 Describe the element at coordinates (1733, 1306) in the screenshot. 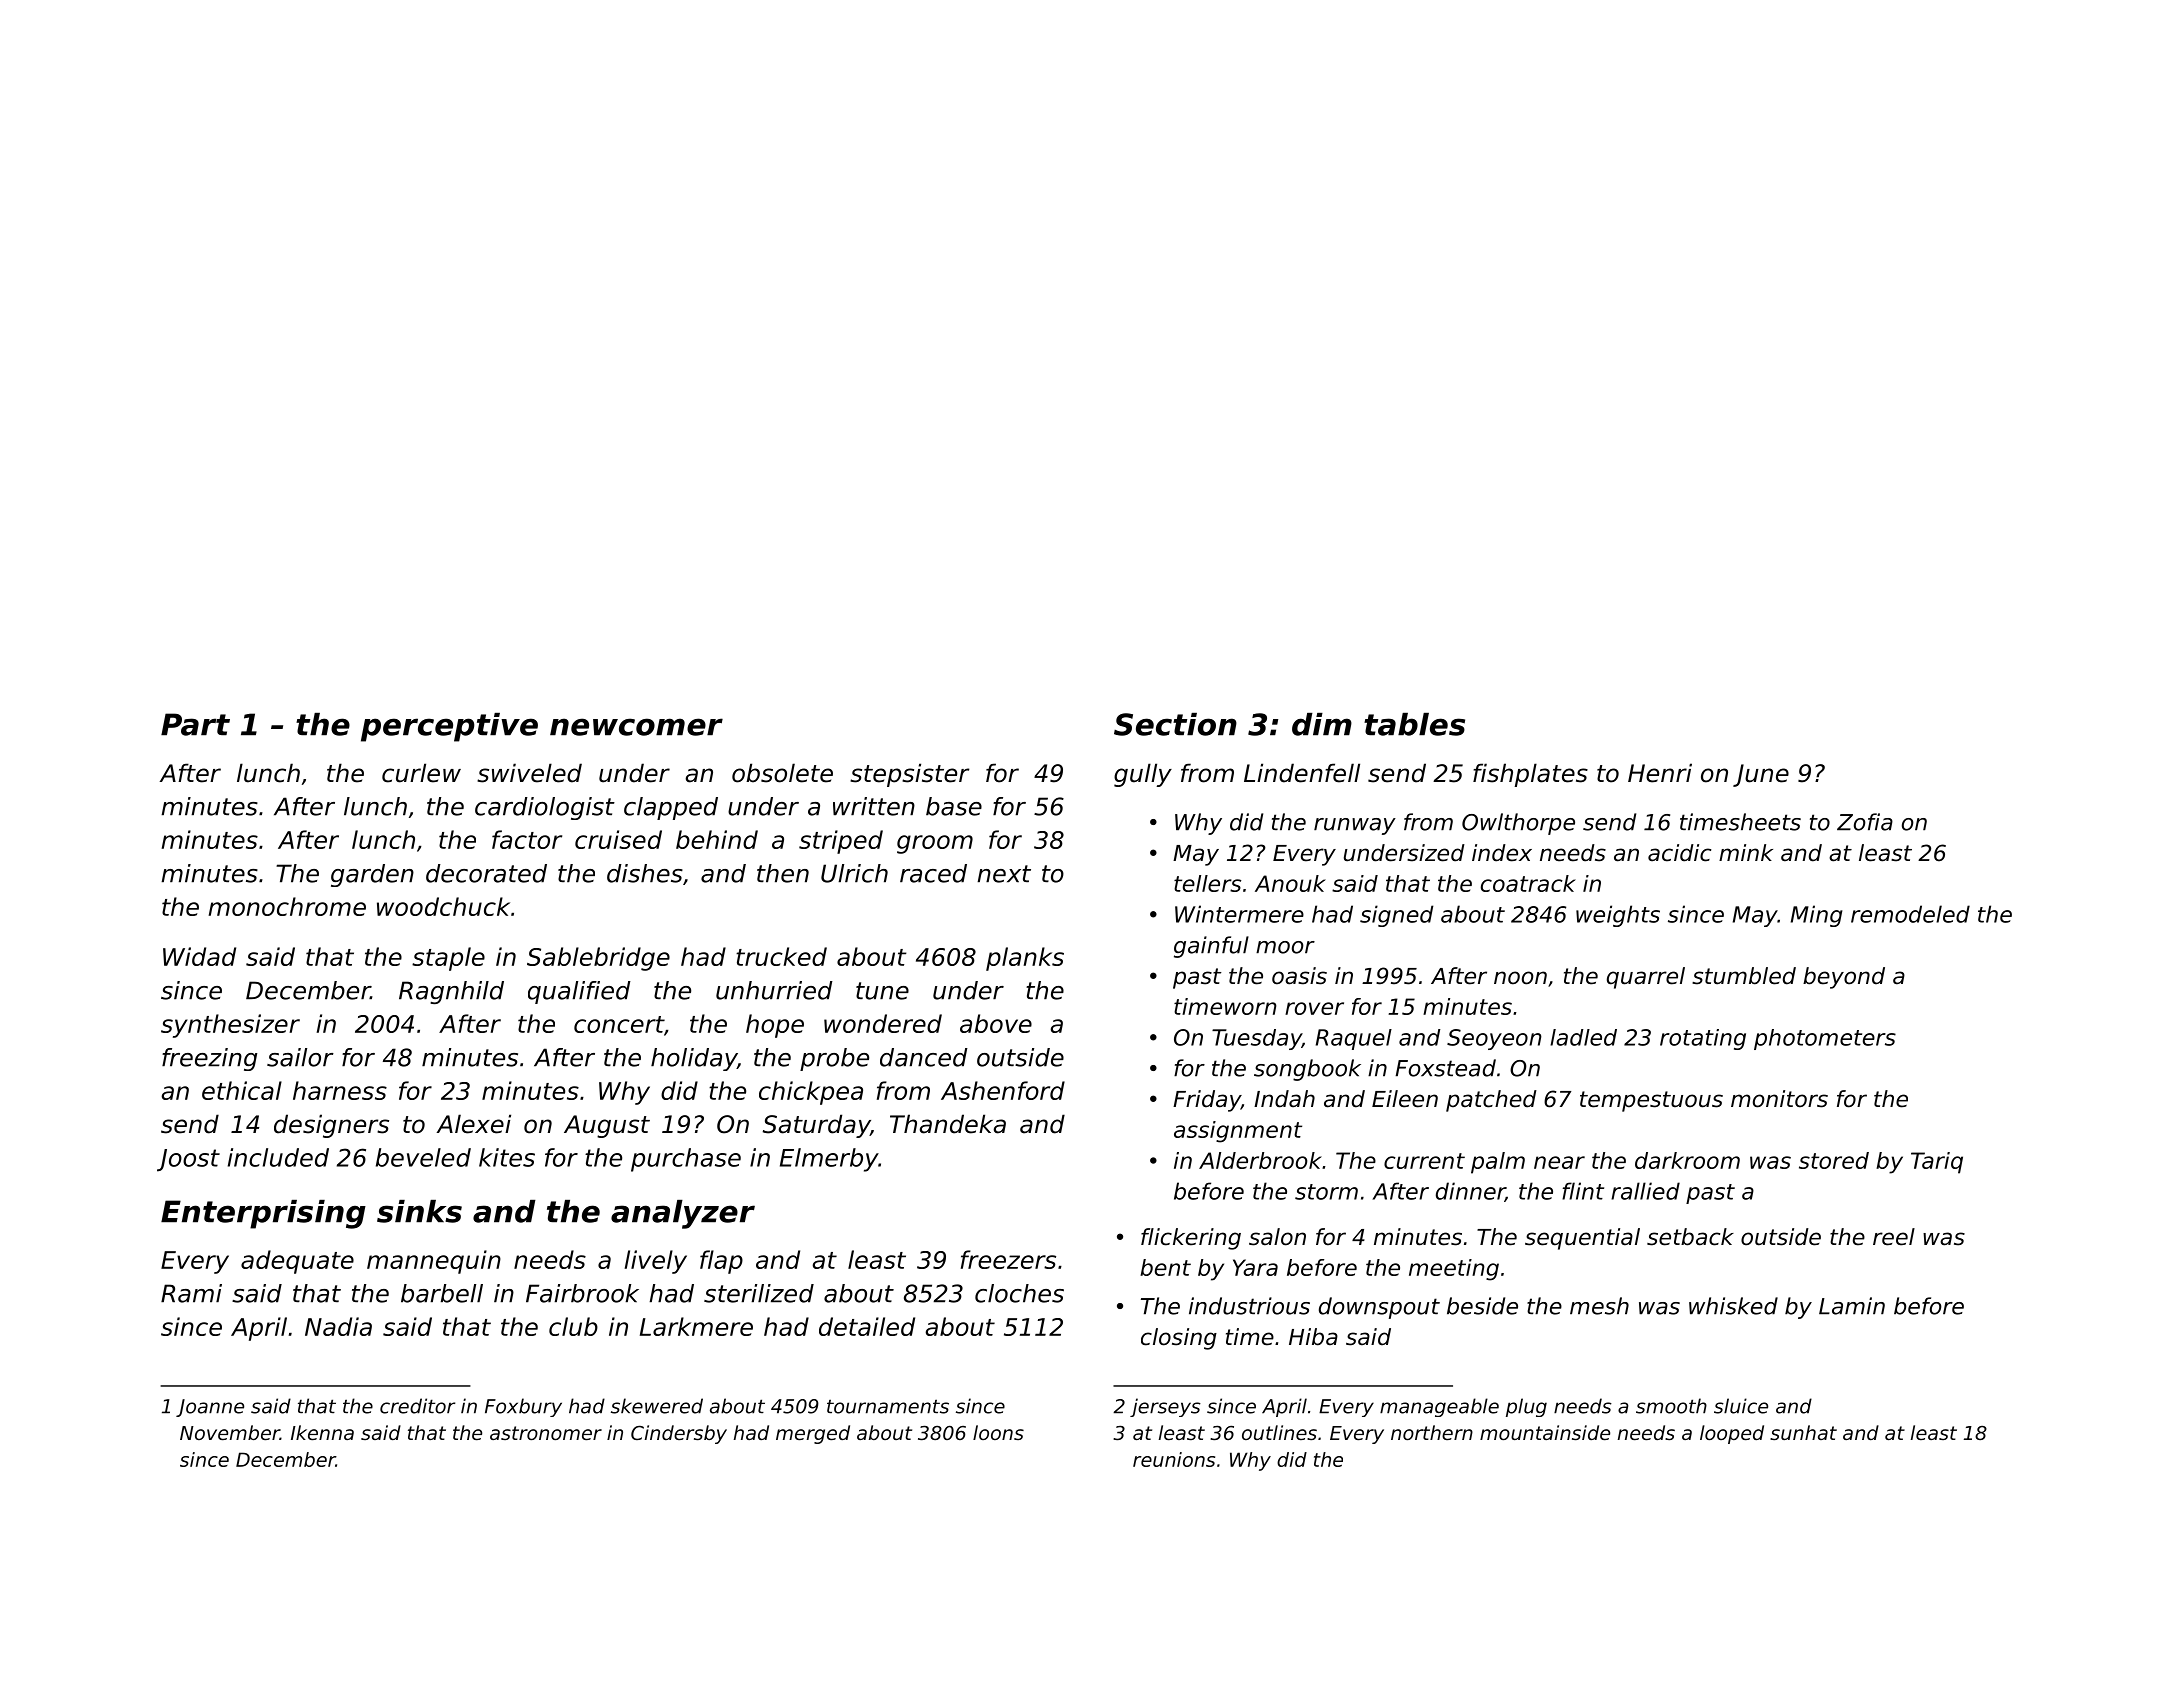

I see `whisked` at that location.
